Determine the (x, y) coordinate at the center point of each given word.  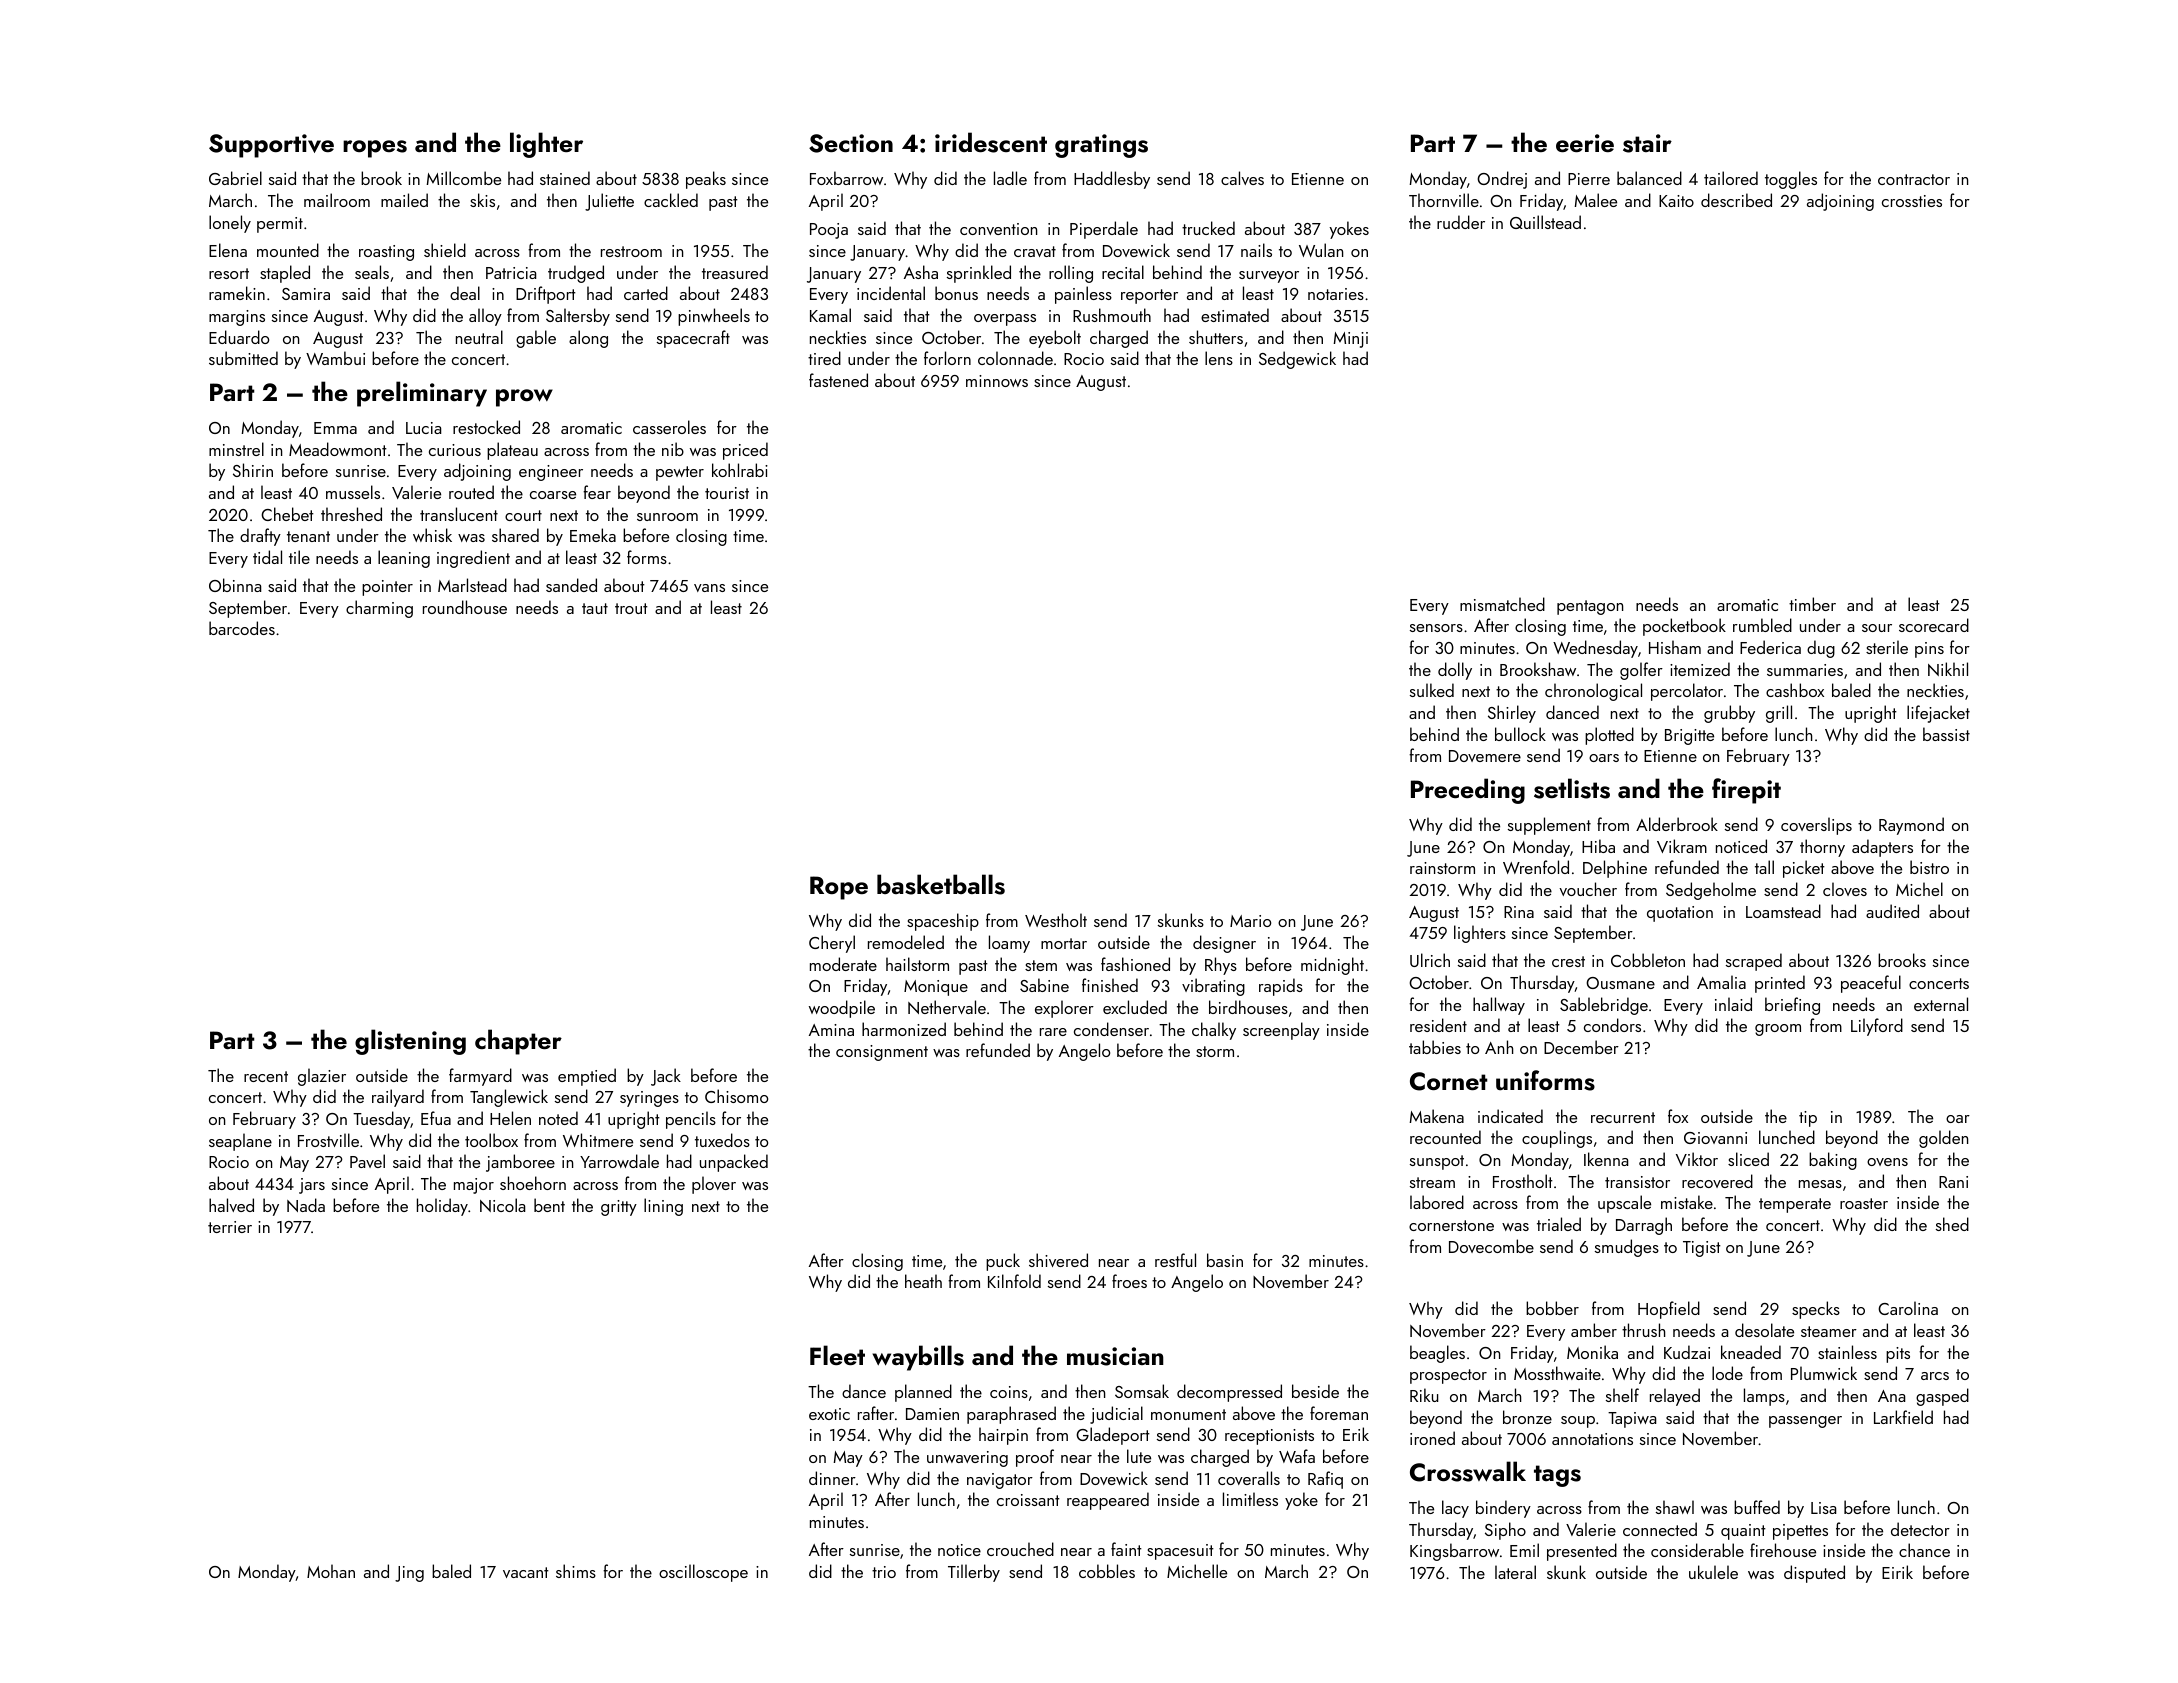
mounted (288, 250)
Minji (1350, 340)
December (1581, 1047)
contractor (1914, 179)
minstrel (236, 449)
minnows (997, 381)
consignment (882, 1053)
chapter (518, 1042)
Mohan (331, 1571)
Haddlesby (1112, 180)
